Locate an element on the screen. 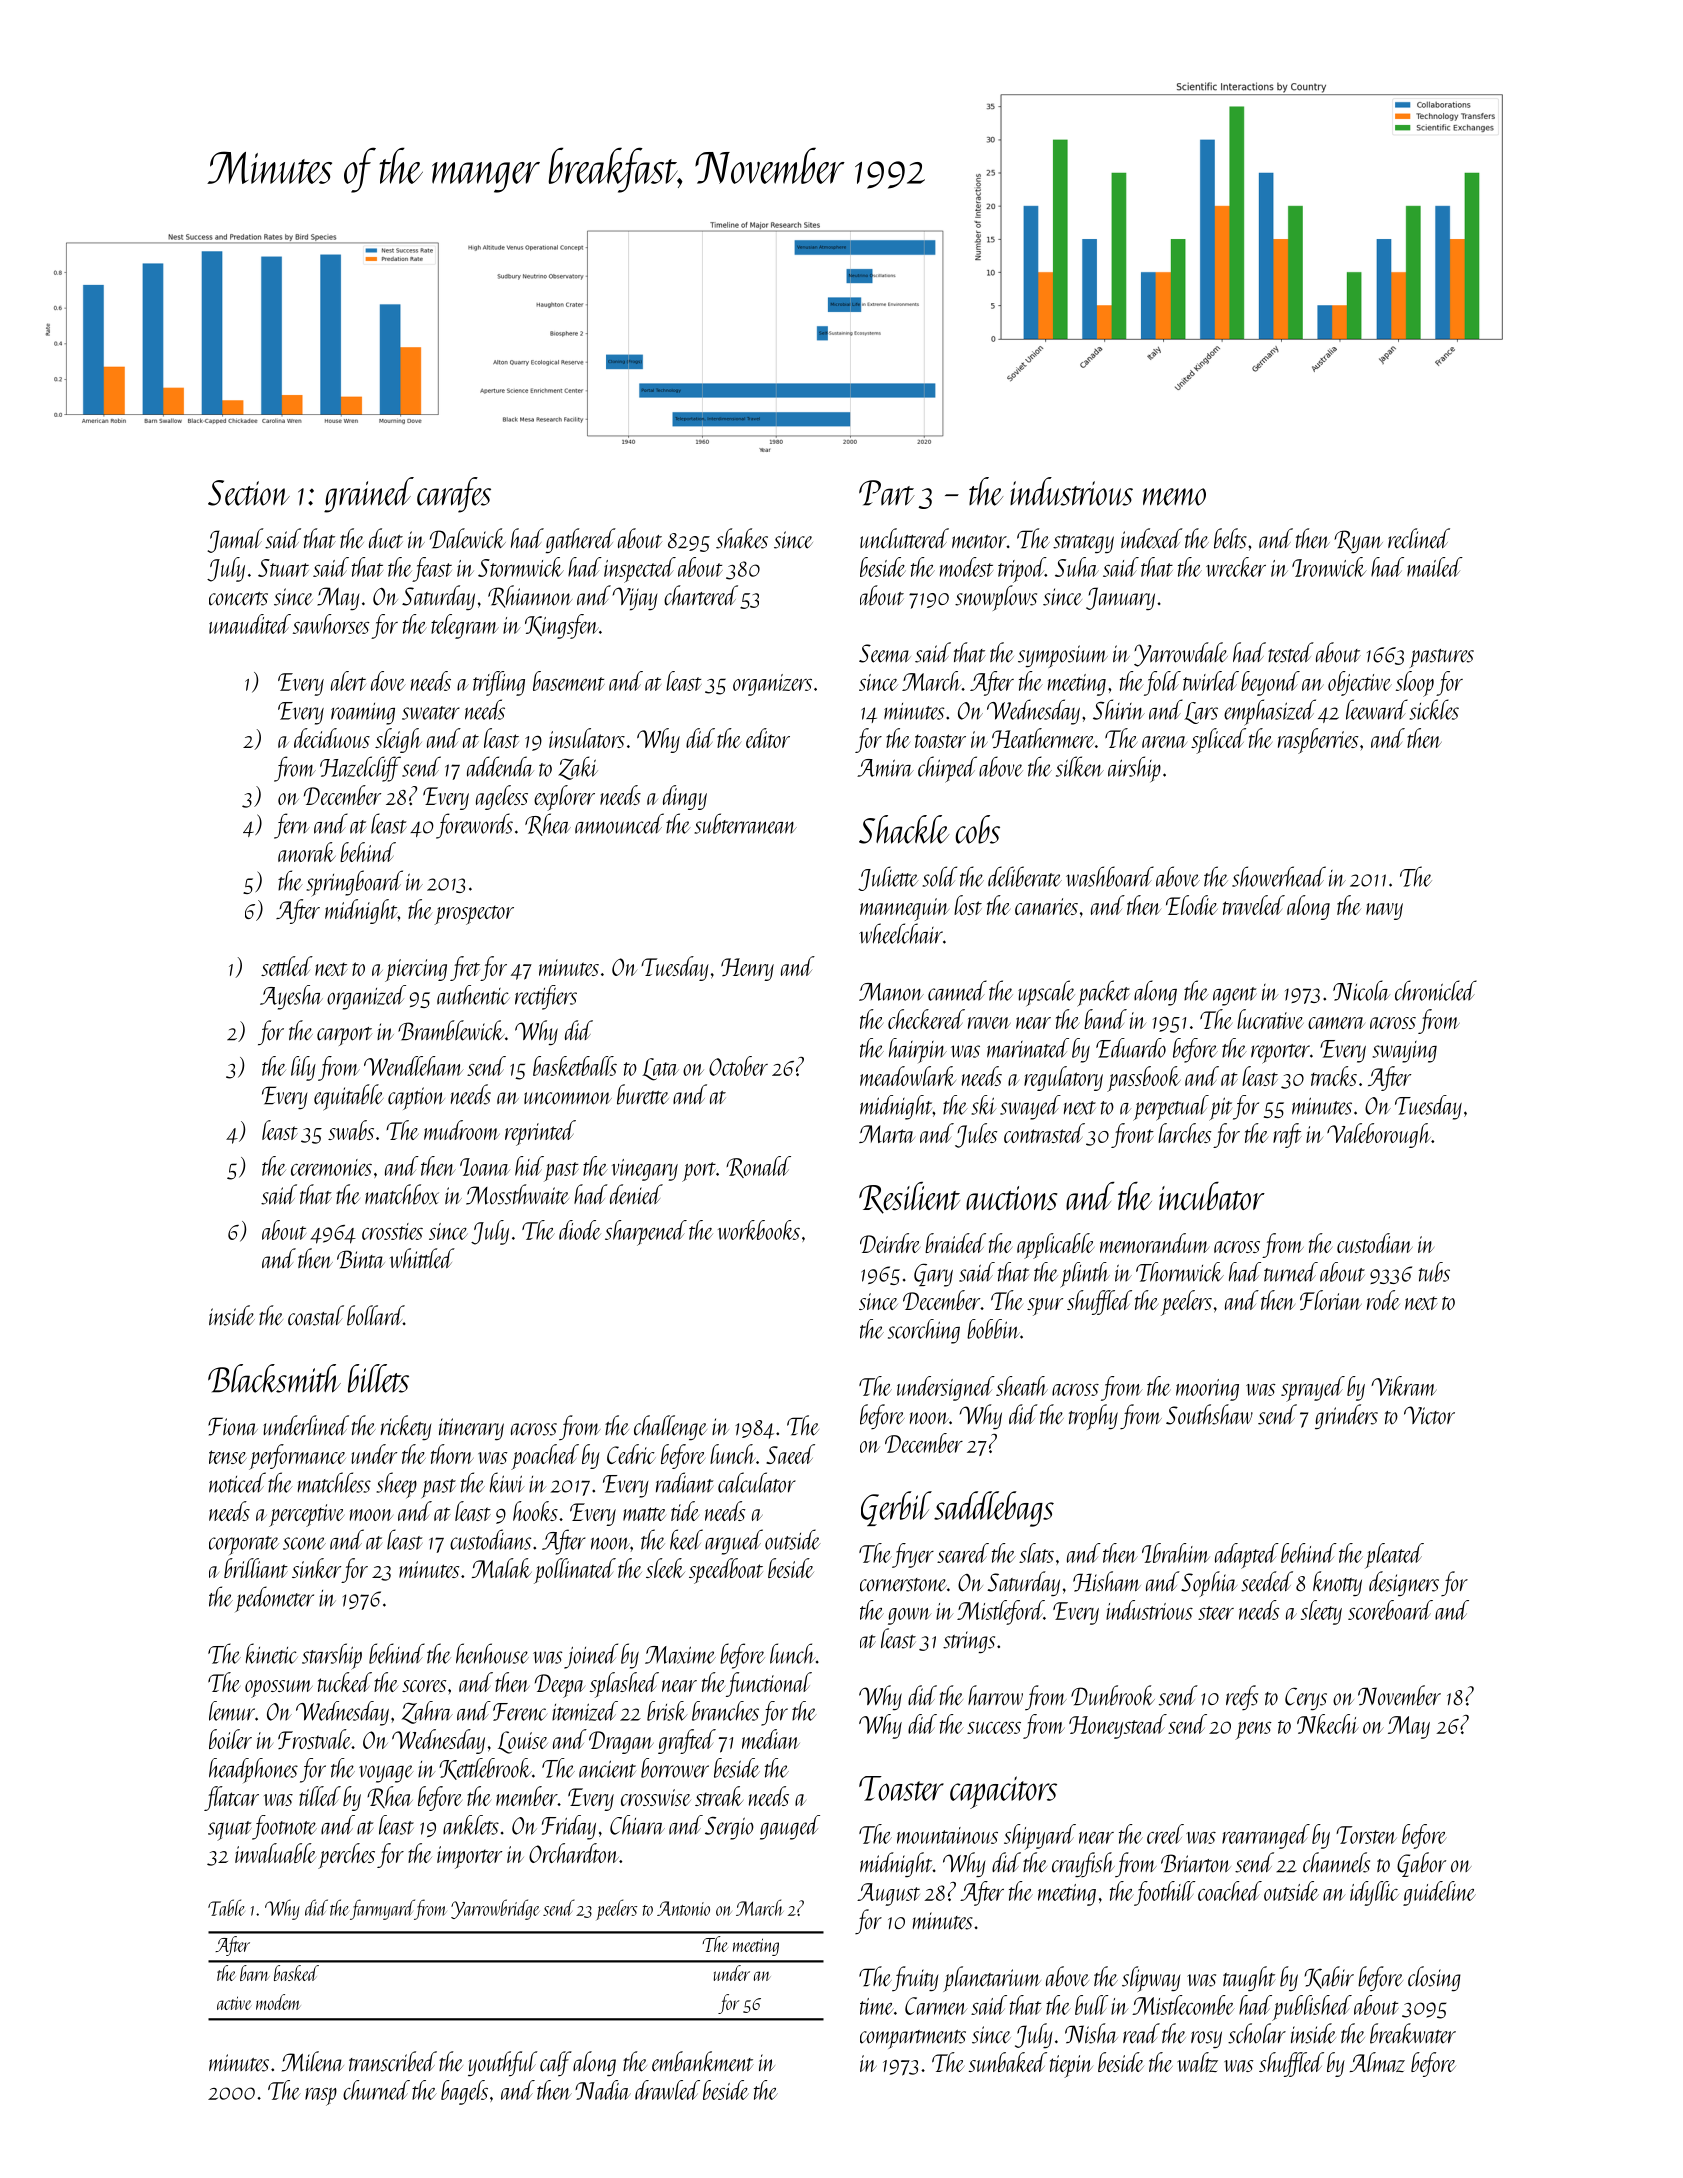 This screenshot has height=2178, width=1683. pleated is located at coordinates (1394, 1556).
